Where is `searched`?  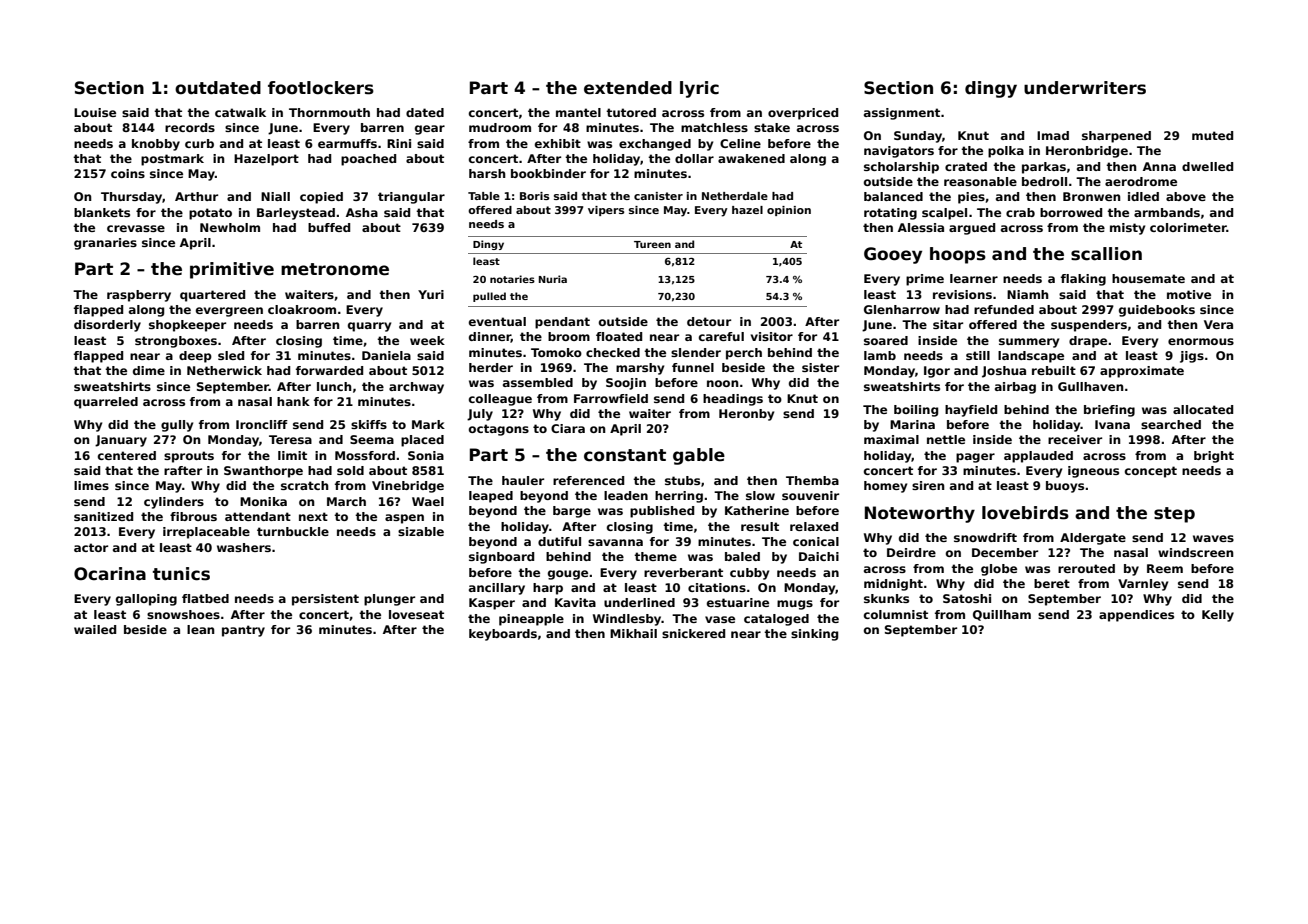
searched is located at coordinates (1171, 424).
